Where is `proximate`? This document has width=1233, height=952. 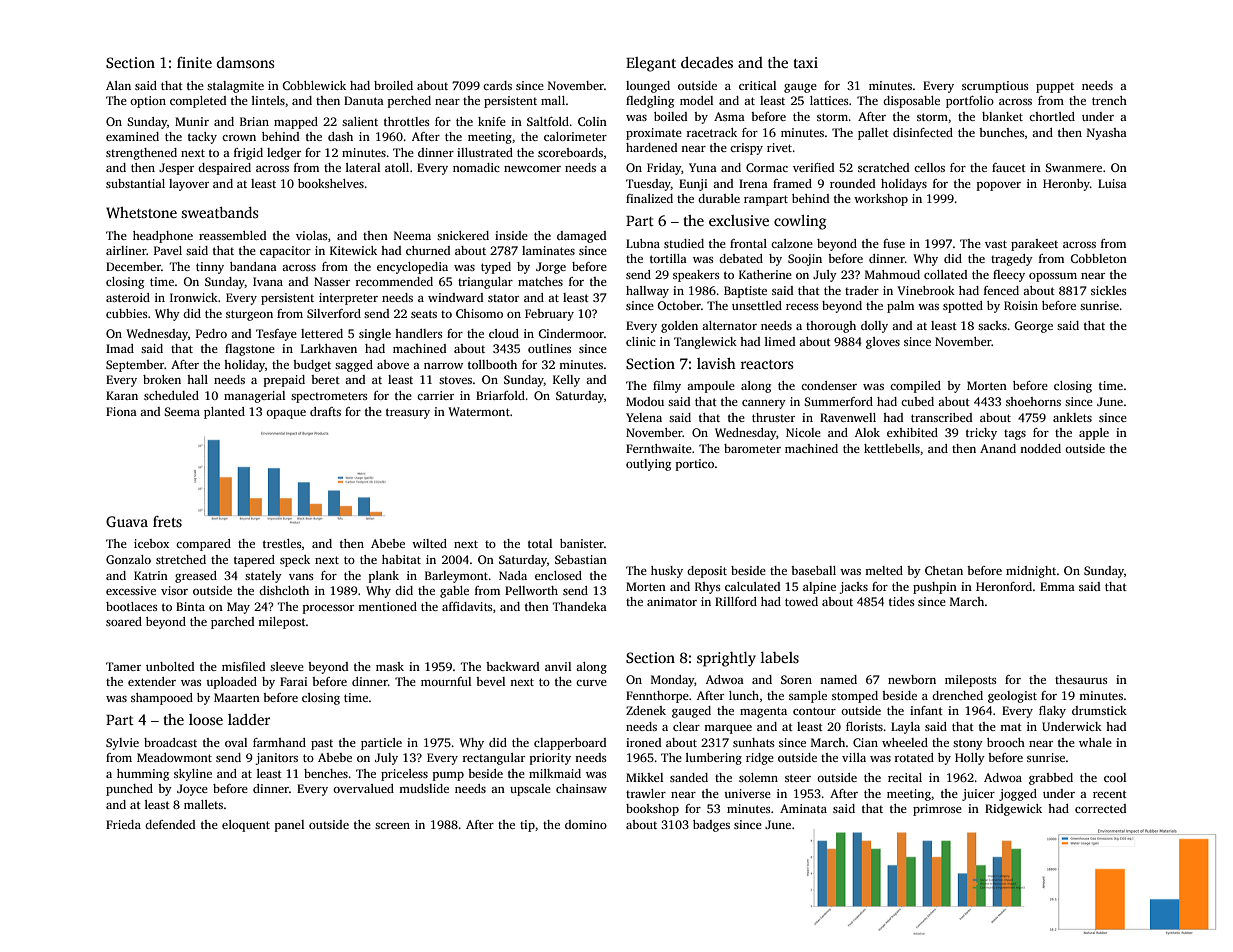
proximate is located at coordinates (654, 134).
